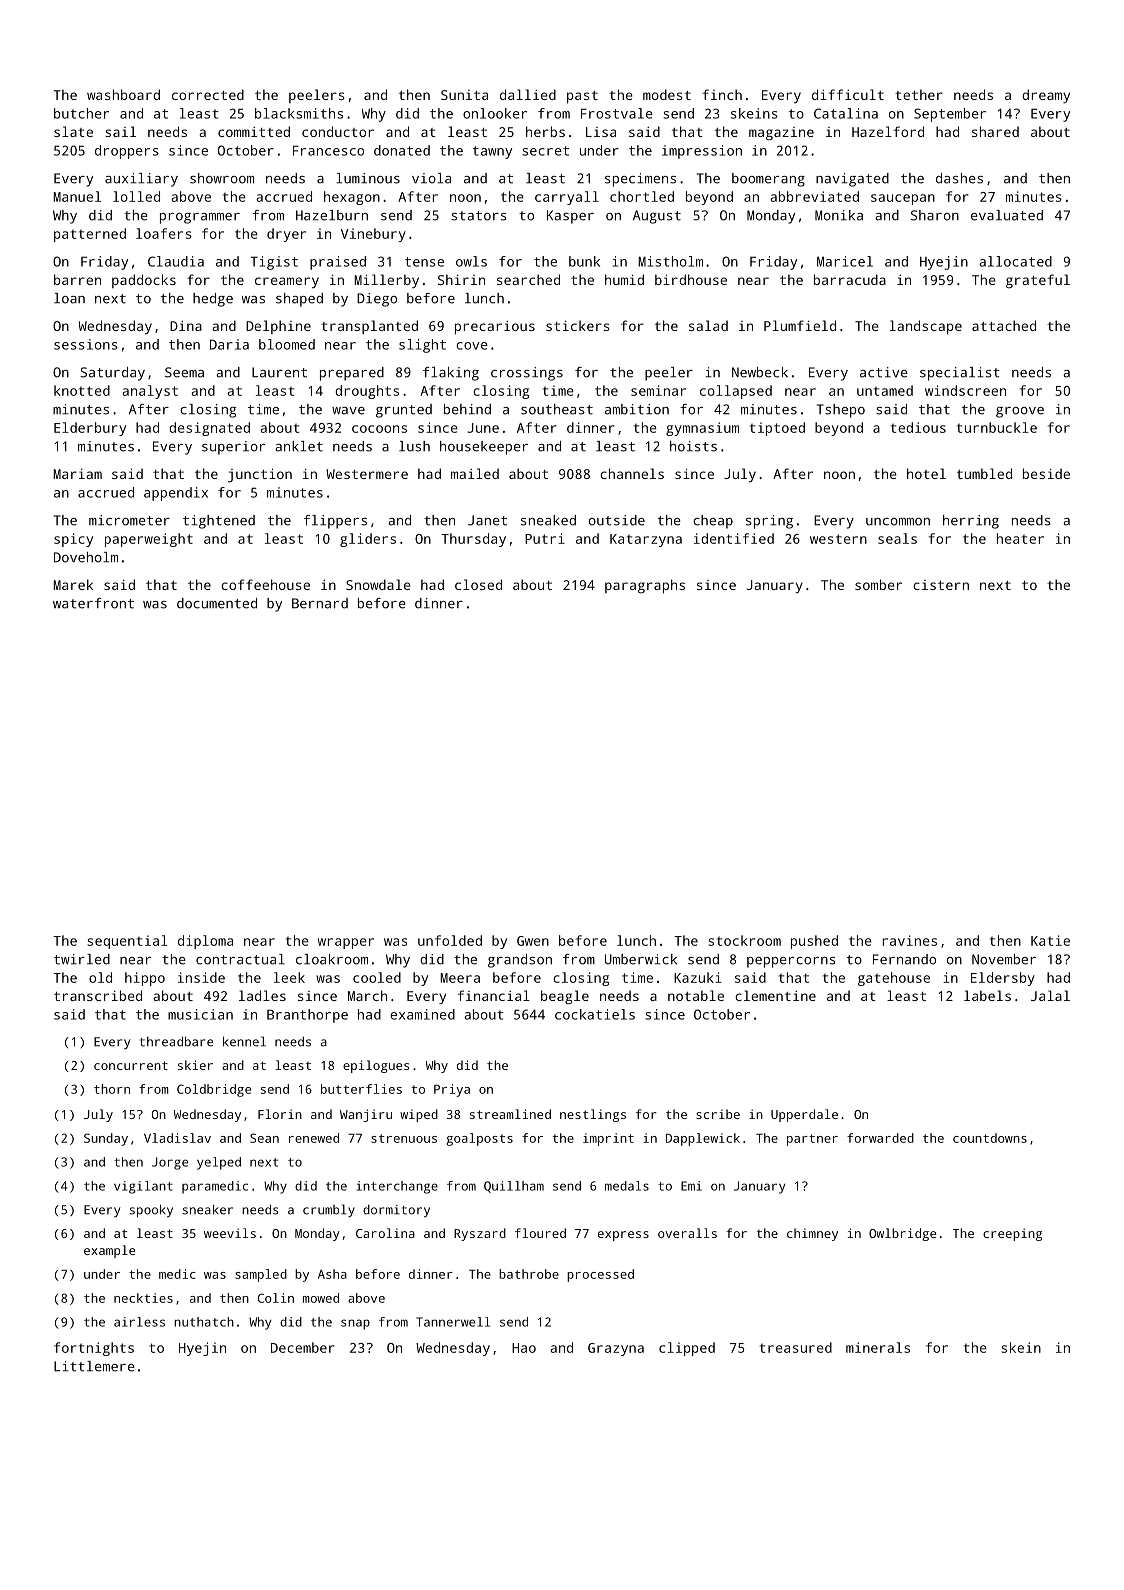 Image resolution: width=1124 pixels, height=1590 pixels. What do you see at coordinates (77, 196) in the screenshot?
I see `Manuel` at bounding box center [77, 196].
